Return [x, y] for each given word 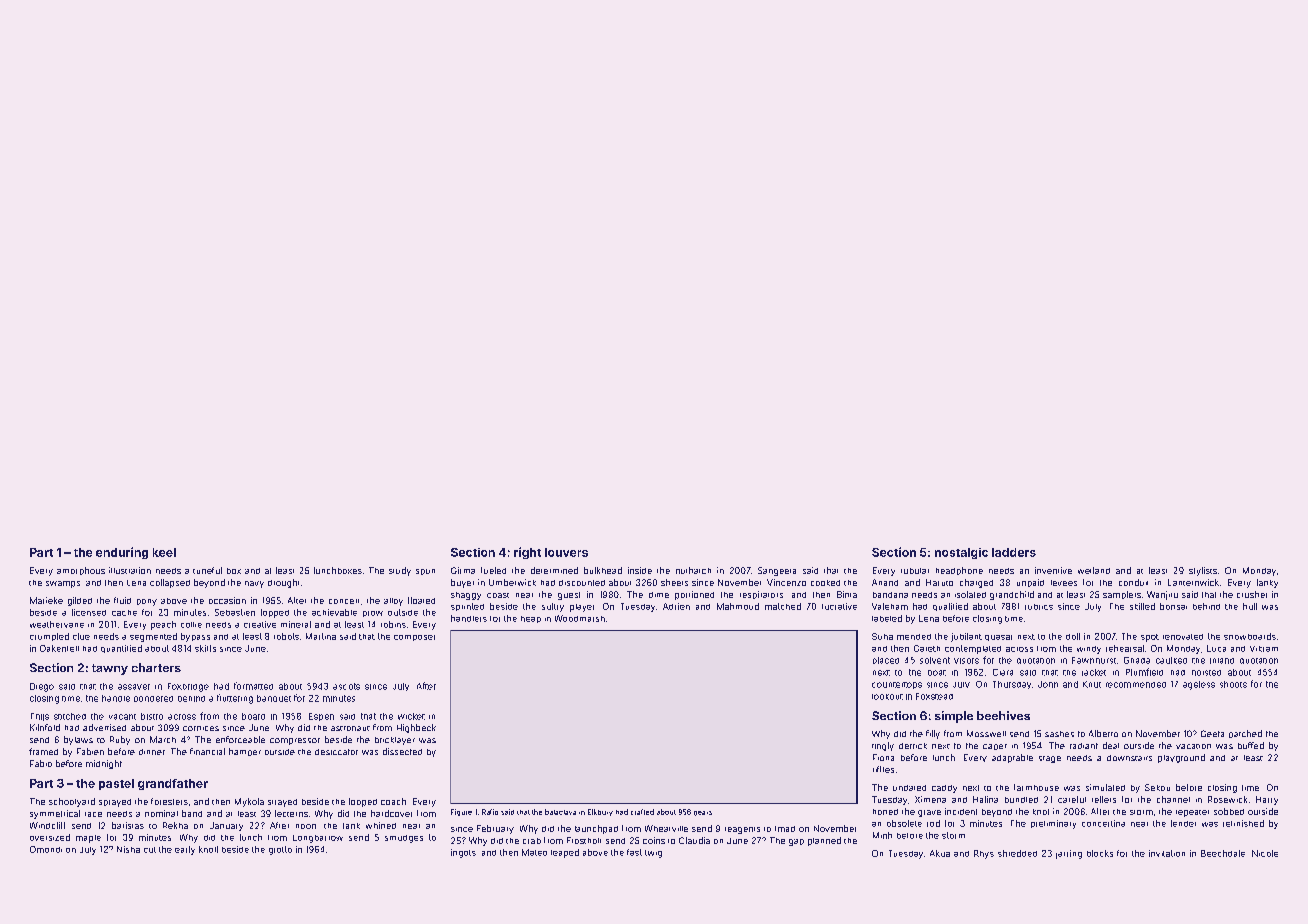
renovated [1183, 637]
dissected [402, 751]
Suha [882, 636]
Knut [1092, 684]
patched [1245, 734]
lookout [887, 697]
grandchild [1012, 595]
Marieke [46, 600]
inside [640, 570]
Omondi [46, 849]
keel [164, 552]
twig [653, 854]
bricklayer [395, 741]
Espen [321, 717]
